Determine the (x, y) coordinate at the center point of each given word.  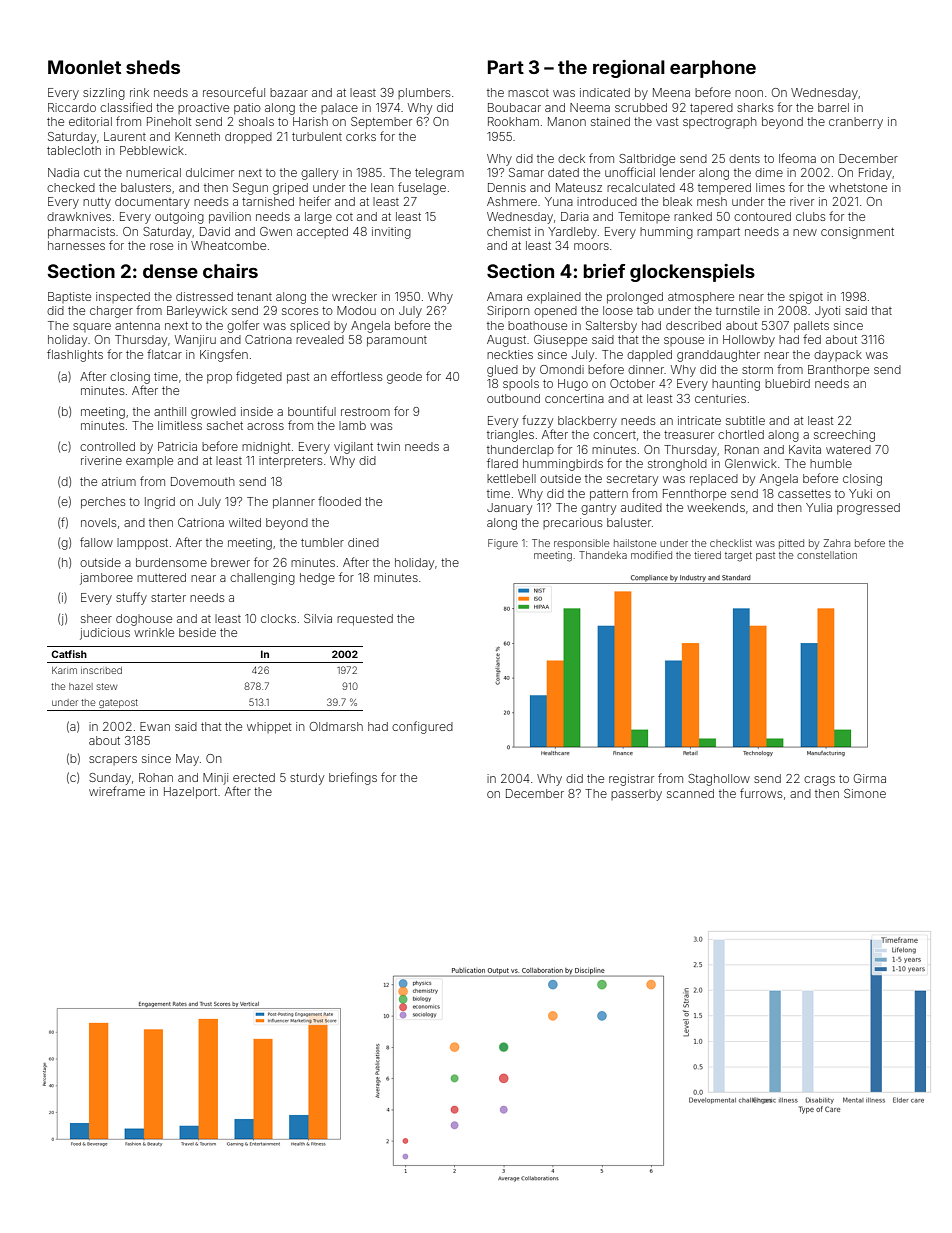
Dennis (507, 187)
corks (361, 136)
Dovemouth (203, 481)
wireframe (117, 791)
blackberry (587, 422)
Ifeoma (797, 158)
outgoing (179, 218)
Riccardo (72, 107)
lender (677, 172)
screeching (844, 436)
